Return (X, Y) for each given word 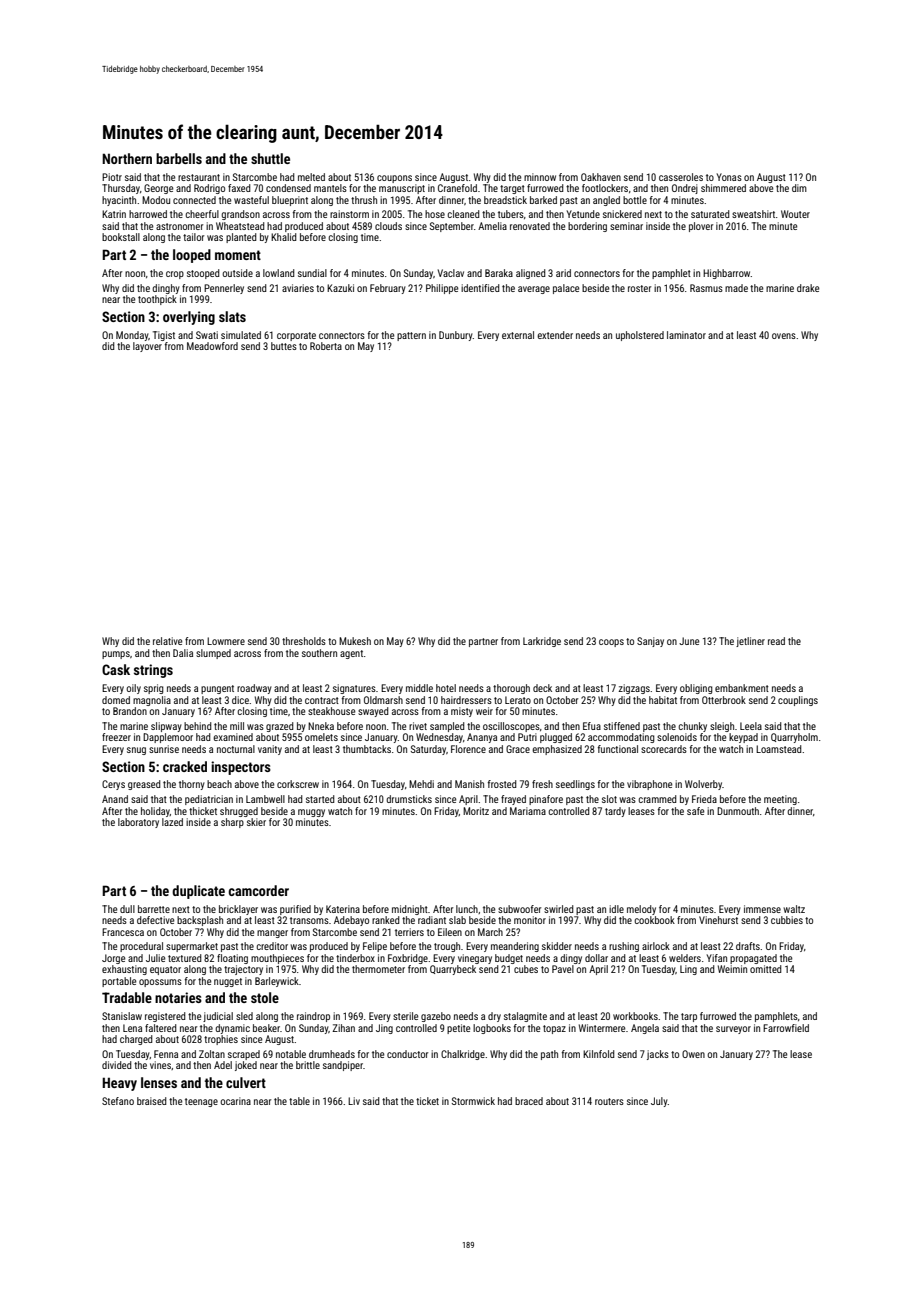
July (659, 1102)
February (388, 289)
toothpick (157, 300)
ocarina (235, 1101)
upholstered (640, 336)
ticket (427, 1101)
